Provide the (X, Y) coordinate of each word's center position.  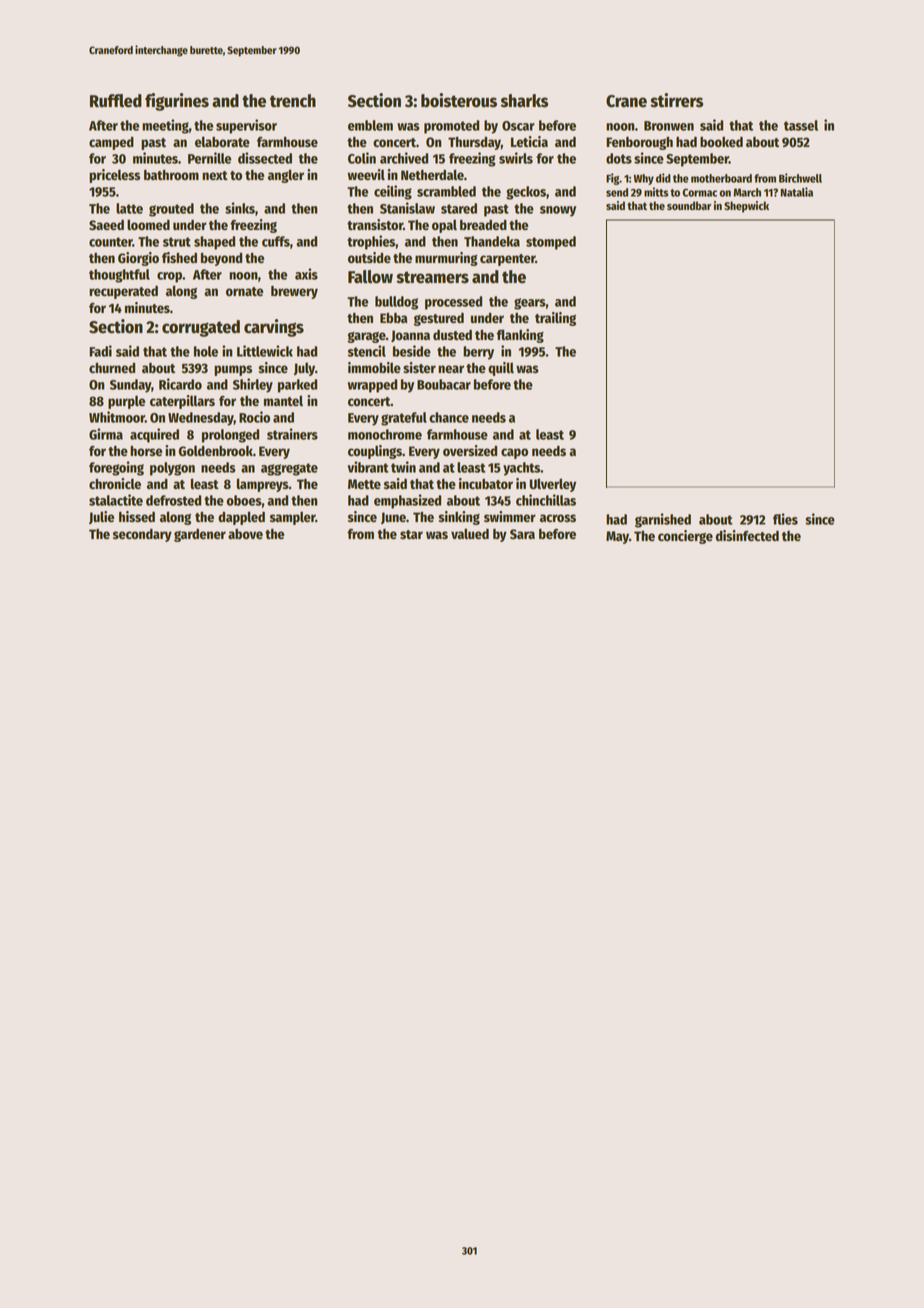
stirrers (676, 100)
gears (530, 304)
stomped (551, 243)
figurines (177, 102)
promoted (451, 127)
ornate (244, 291)
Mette (364, 484)
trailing (555, 319)
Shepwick (746, 207)
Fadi (100, 351)
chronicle (115, 483)
